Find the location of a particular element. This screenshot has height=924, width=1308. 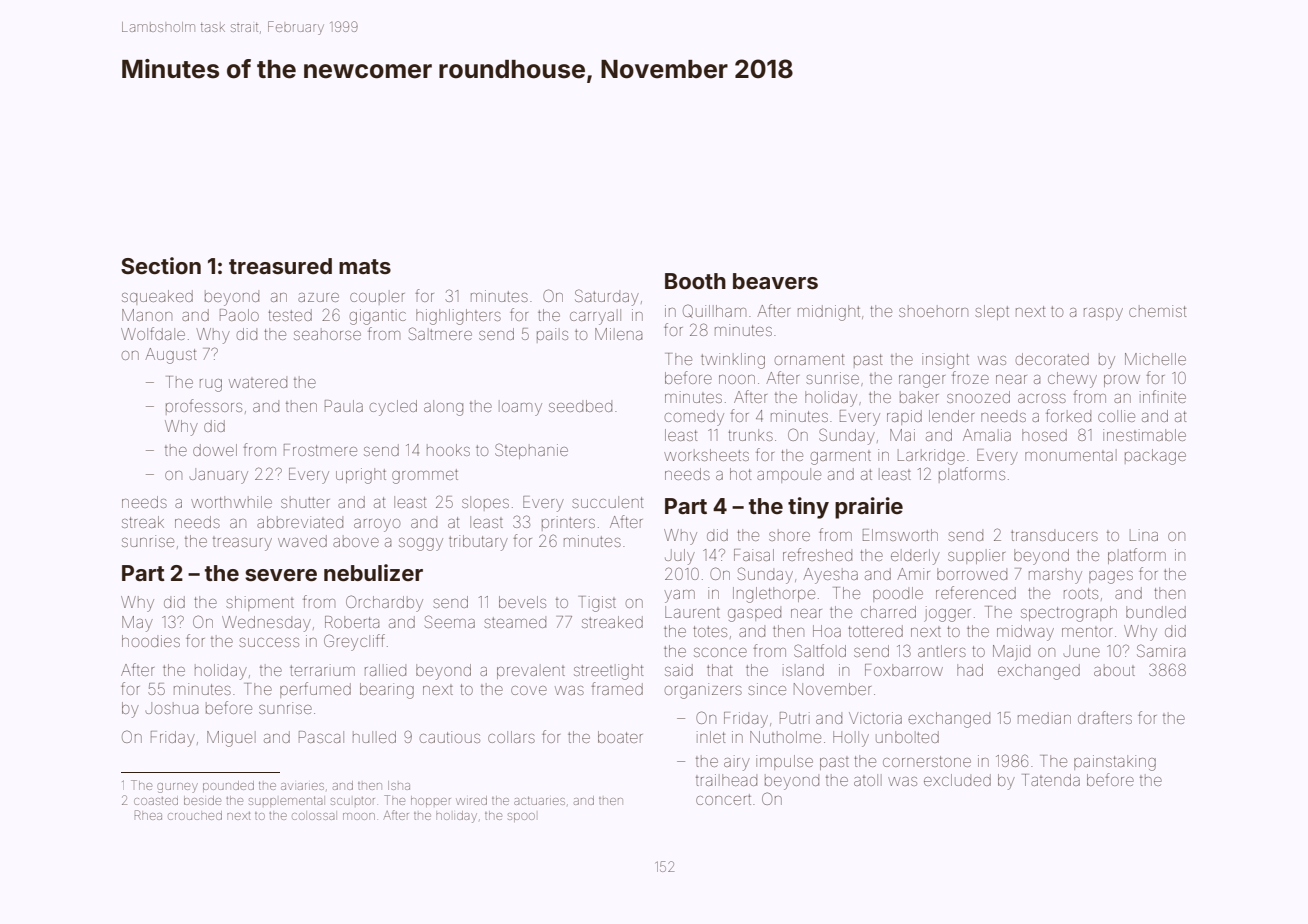

Wednesday is located at coordinates (266, 624).
